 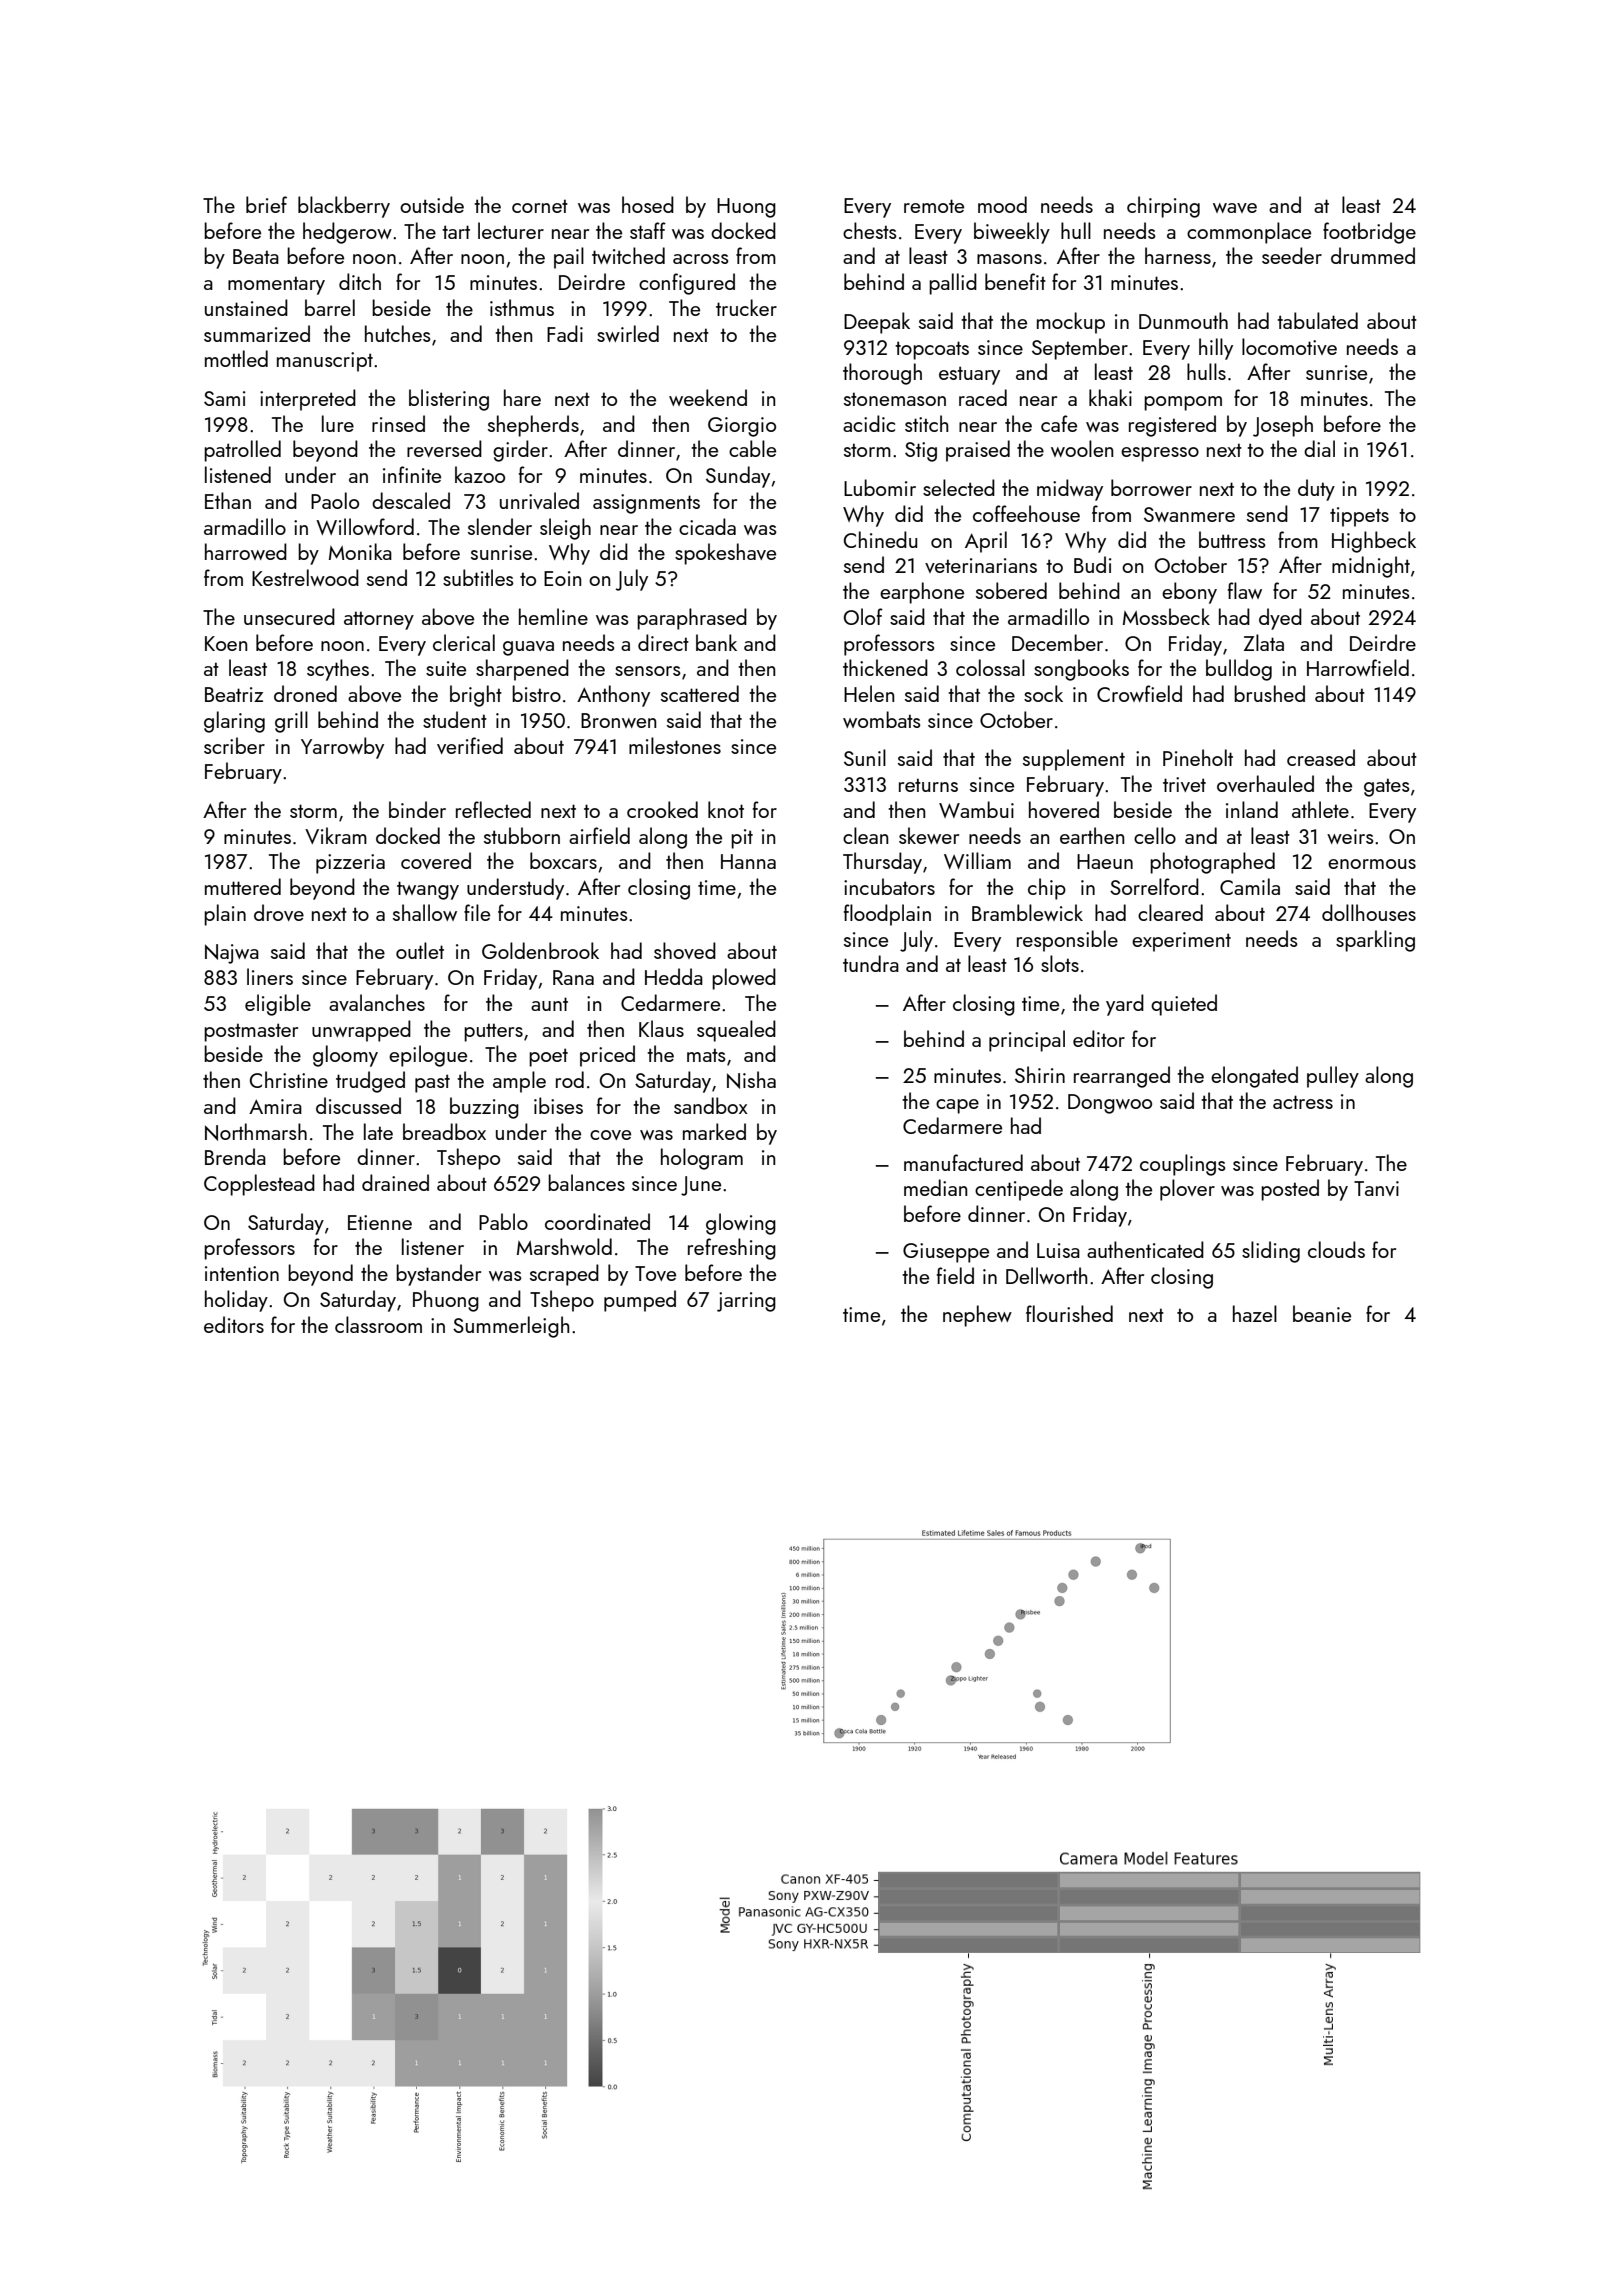 What do you see at coordinates (885, 667) in the screenshot?
I see `thickened` at bounding box center [885, 667].
